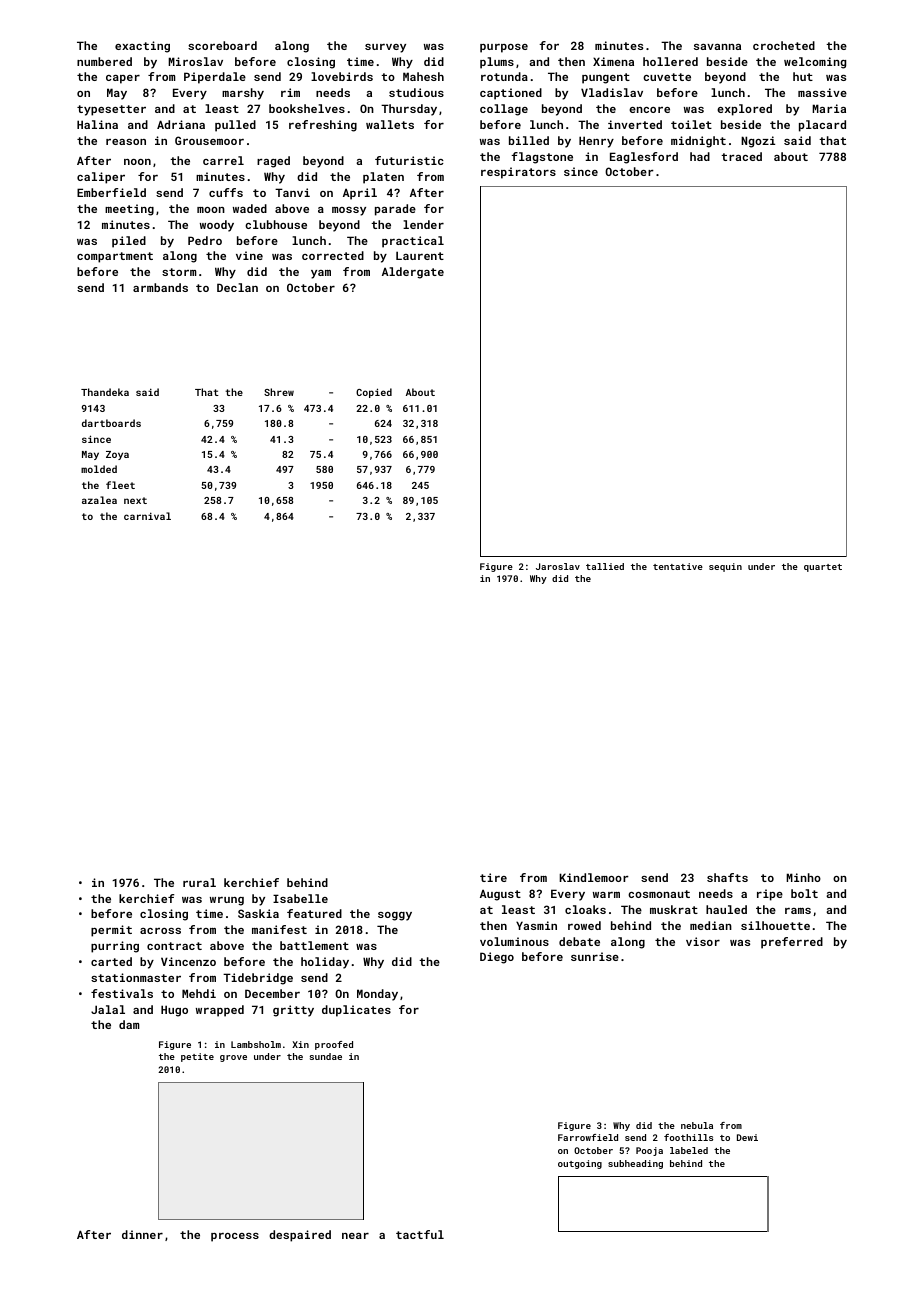 This page has width=924, height=1308. What do you see at coordinates (635, 1164) in the page?
I see `subheading` at bounding box center [635, 1164].
